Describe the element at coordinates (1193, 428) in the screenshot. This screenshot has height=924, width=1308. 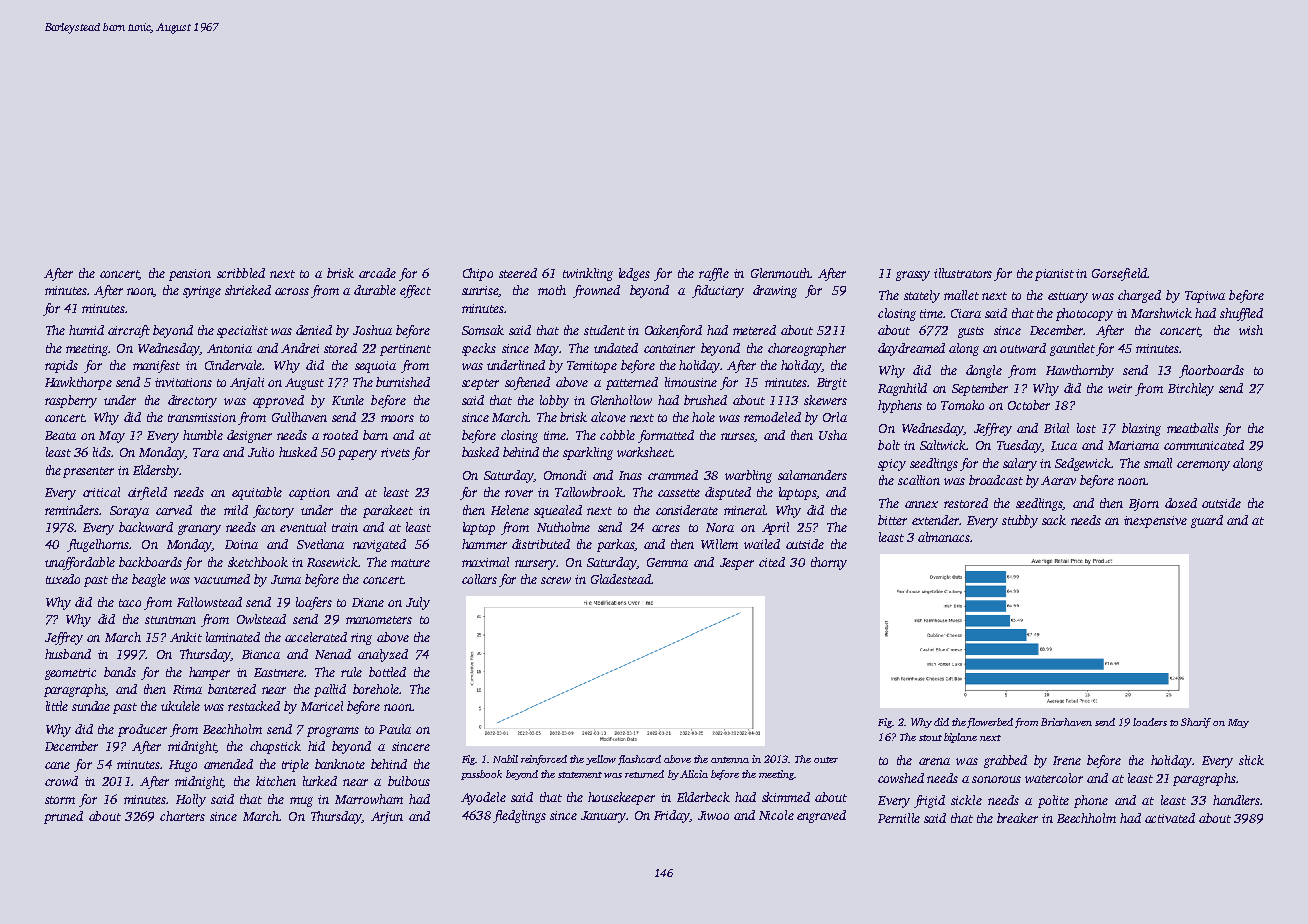
I see `meatballs` at that location.
